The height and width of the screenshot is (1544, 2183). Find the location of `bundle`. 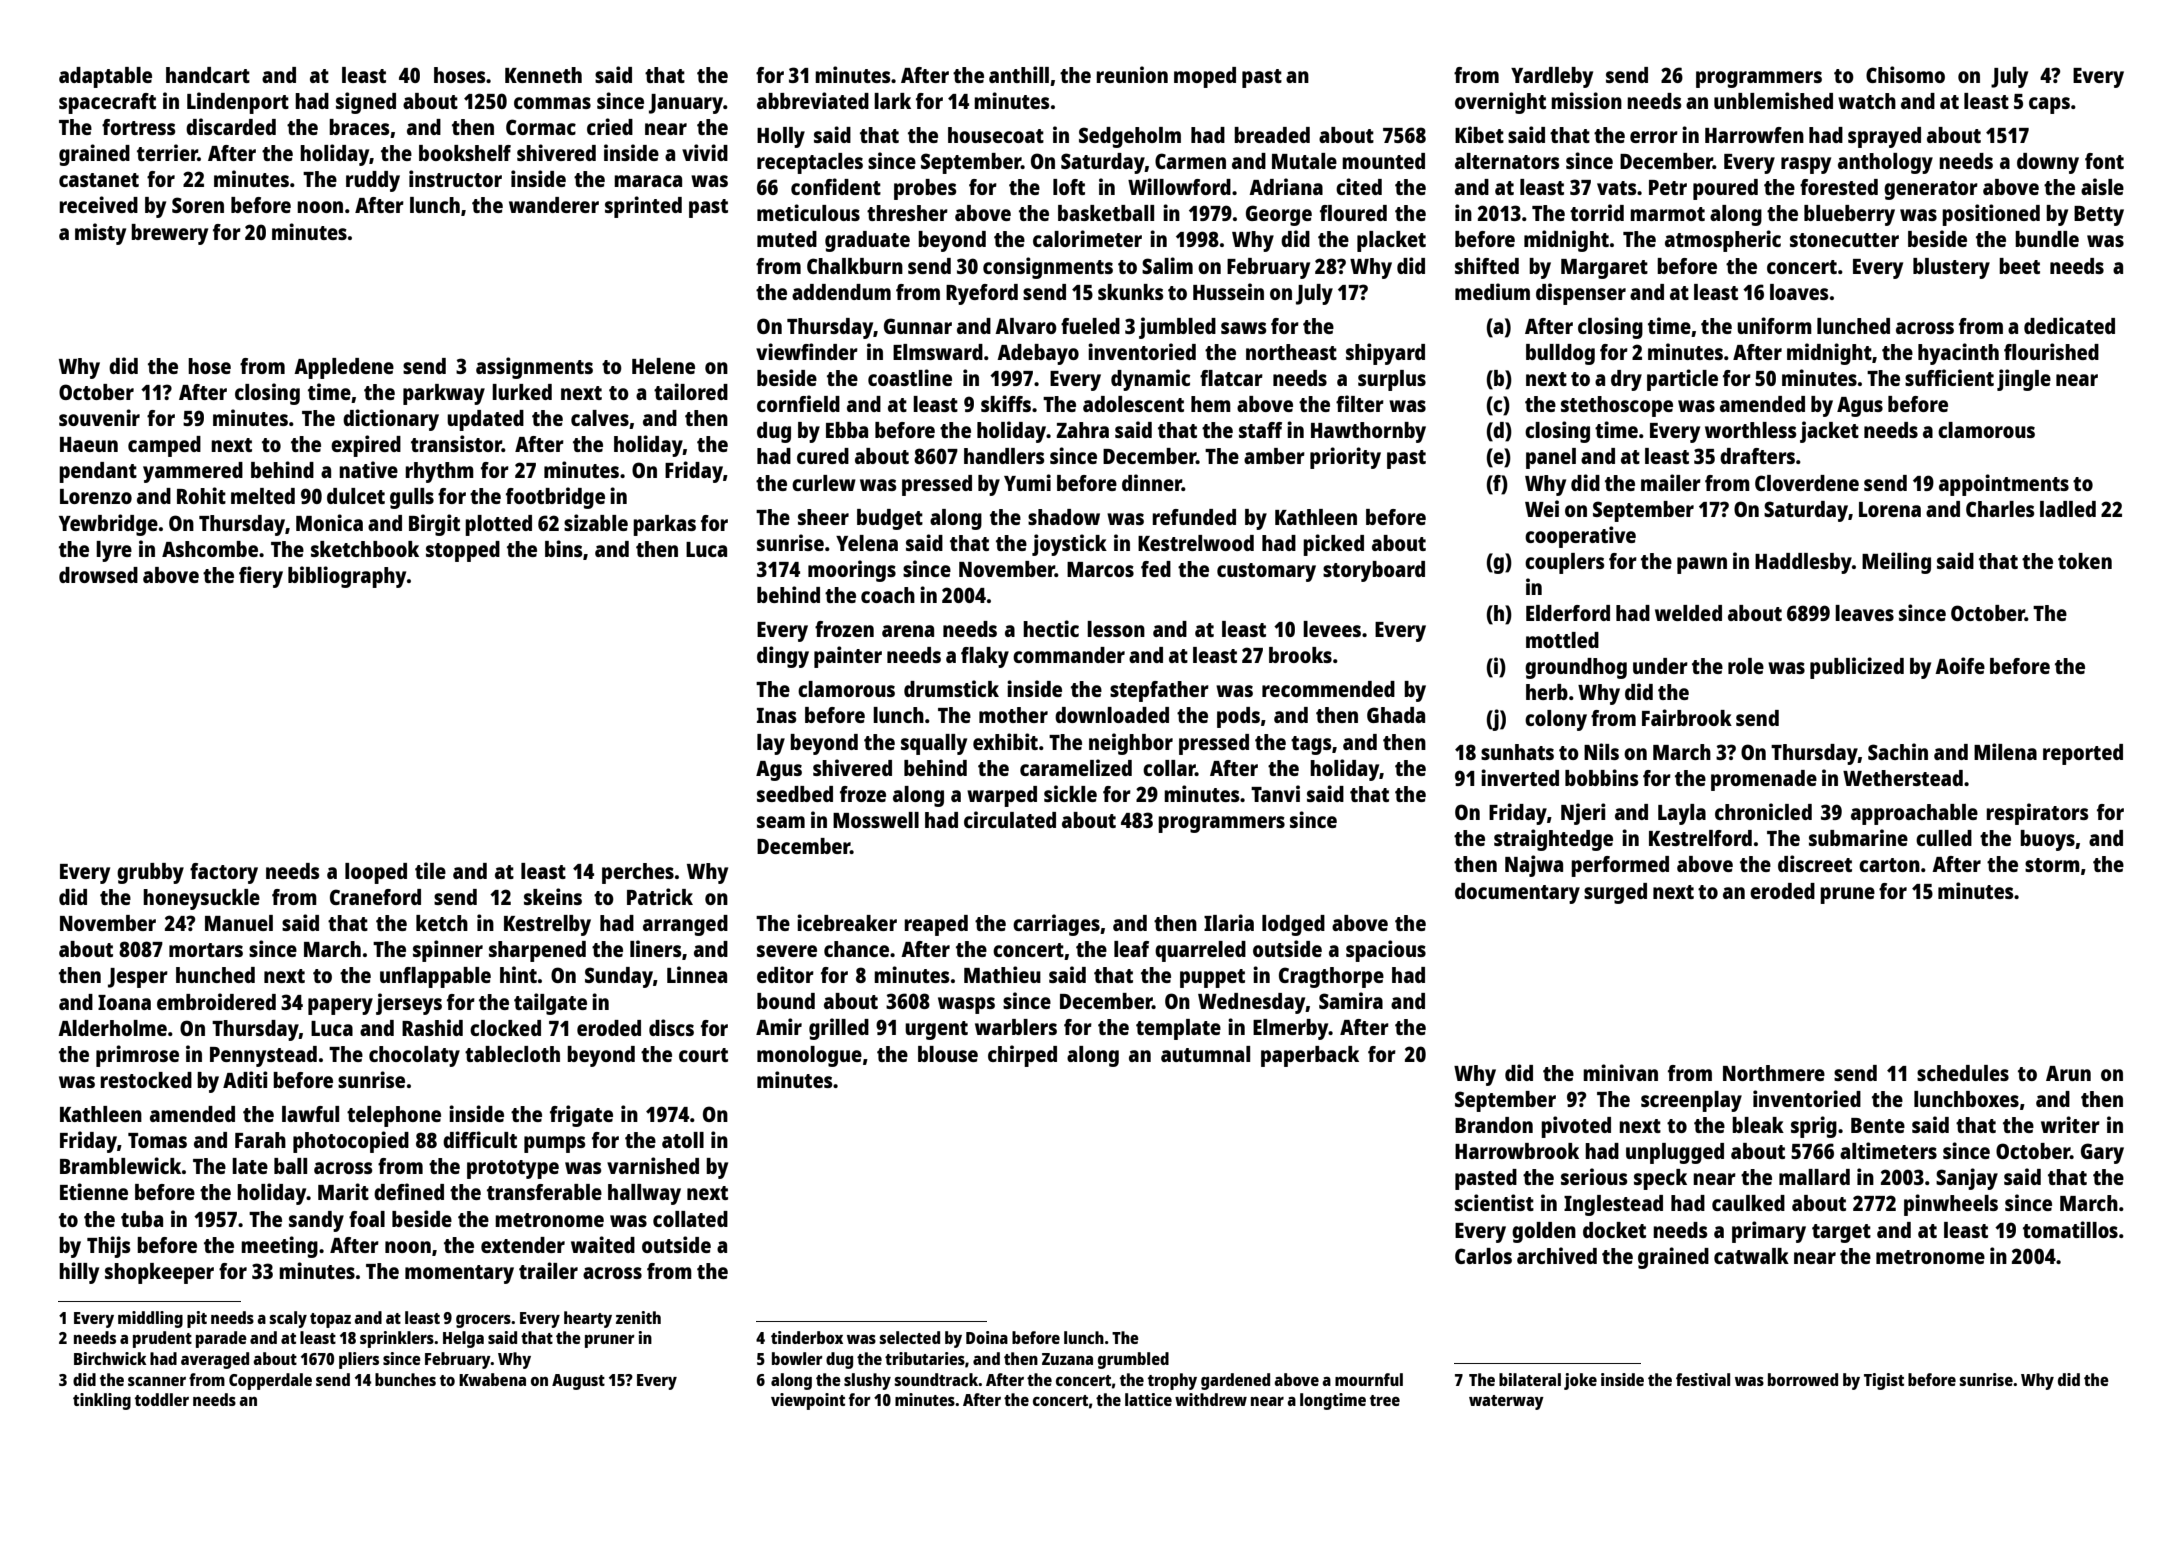

bundle is located at coordinates (2047, 239).
